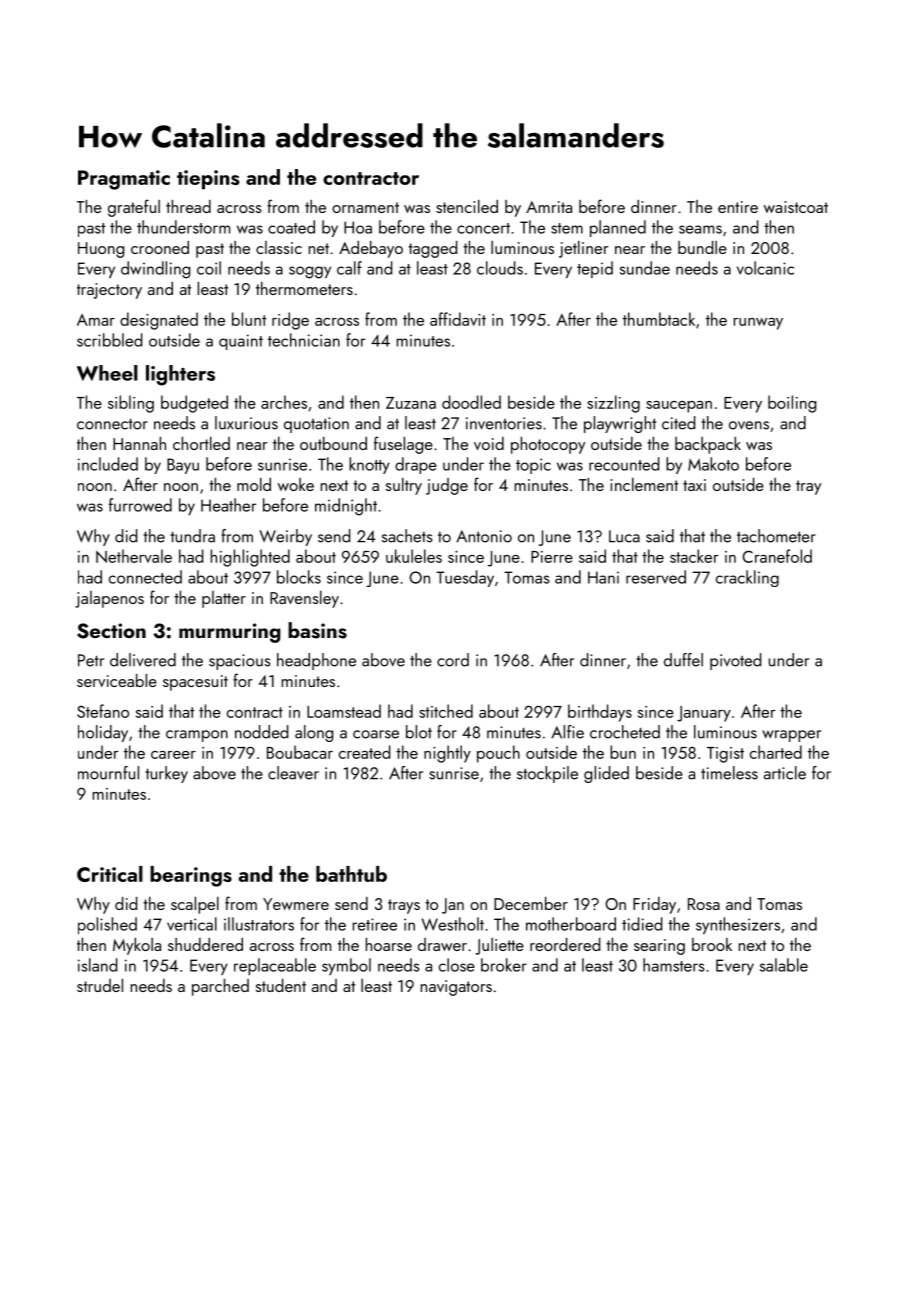 This screenshot has width=908, height=1316. I want to click on inclement, so click(644, 484).
